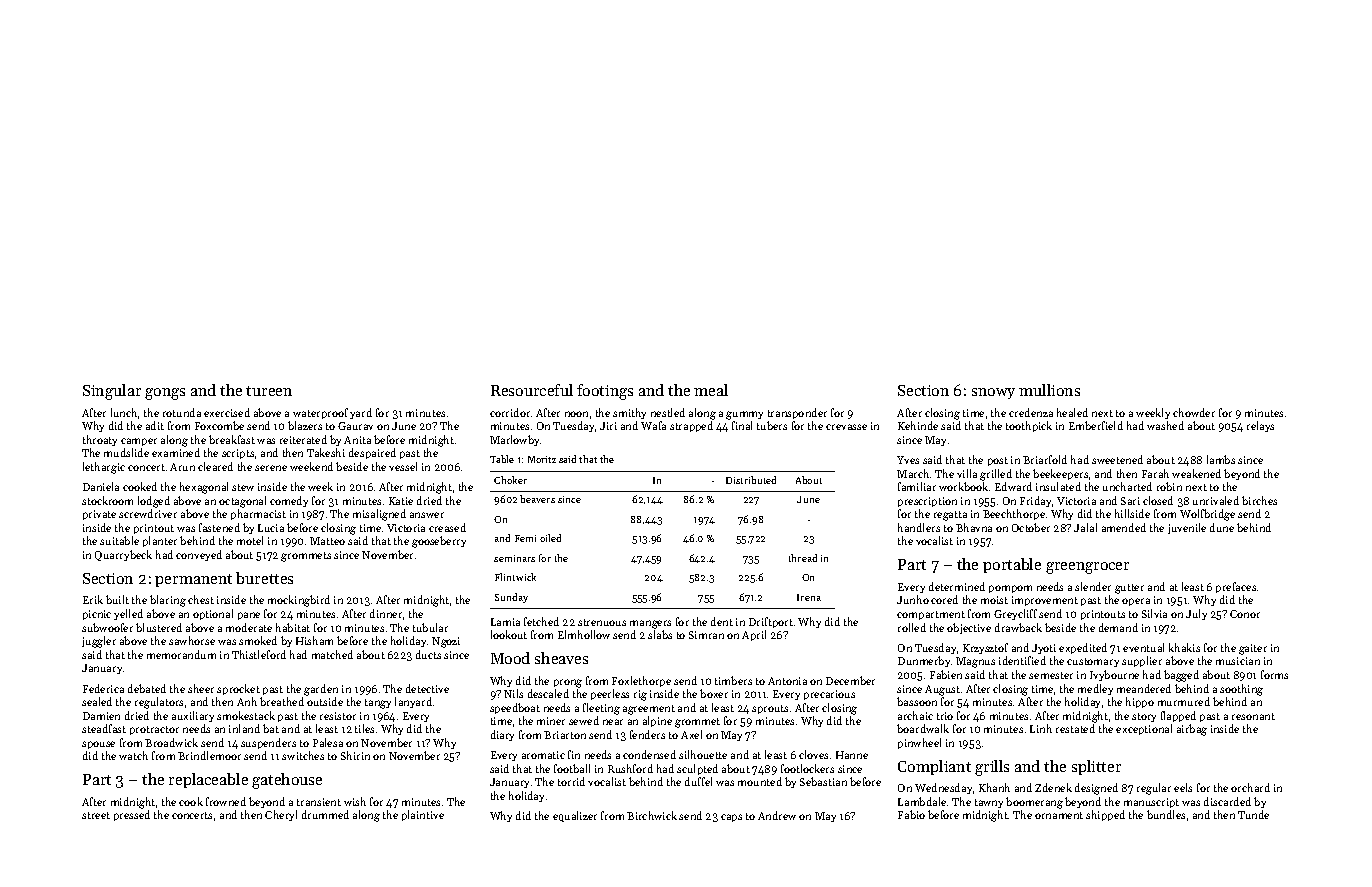 The image size is (1372, 887). Describe the element at coordinates (532, 390) in the screenshot. I see `Resourceful` at that location.
